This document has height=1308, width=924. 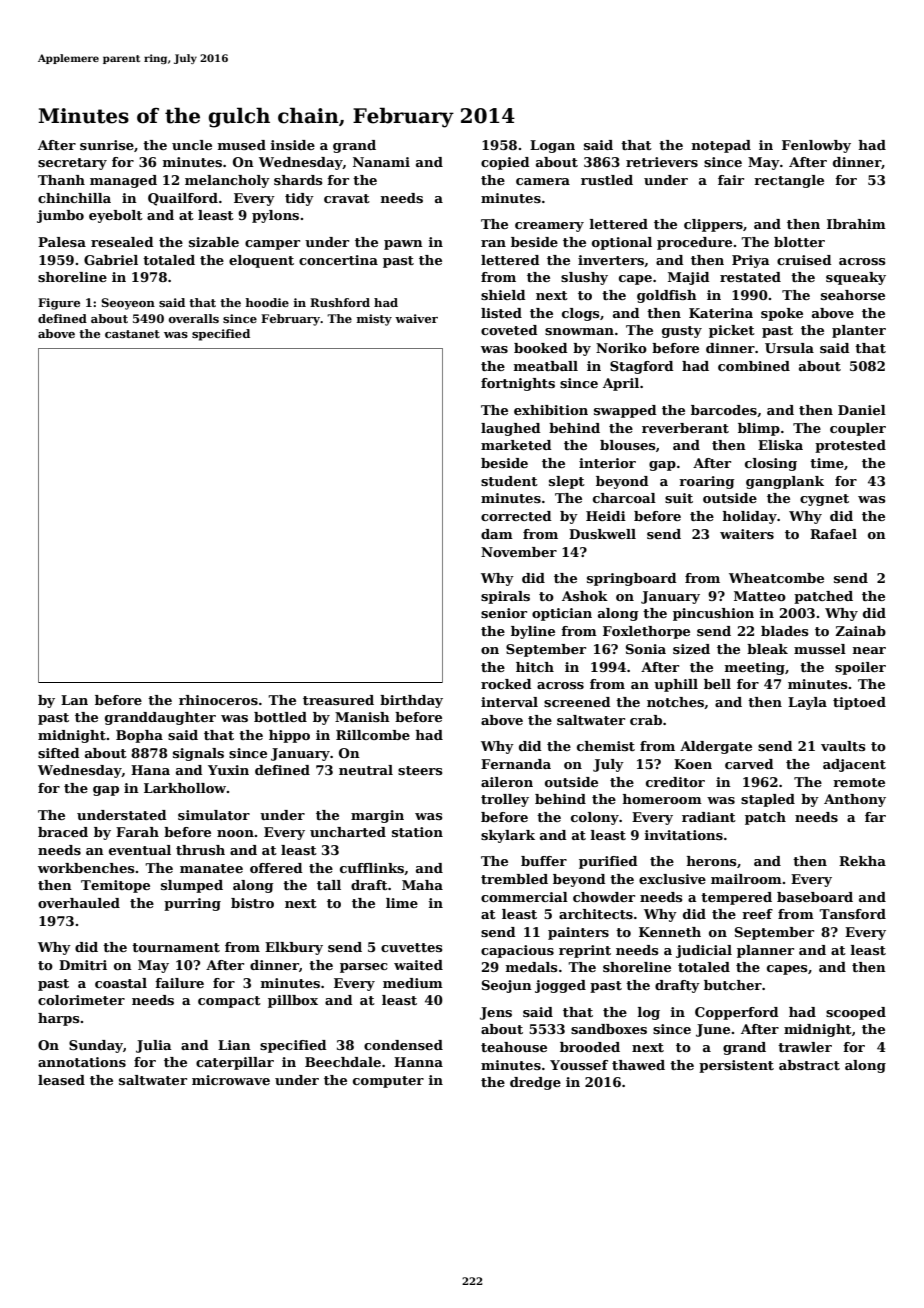 I want to click on caterpillar, so click(x=235, y=1063).
